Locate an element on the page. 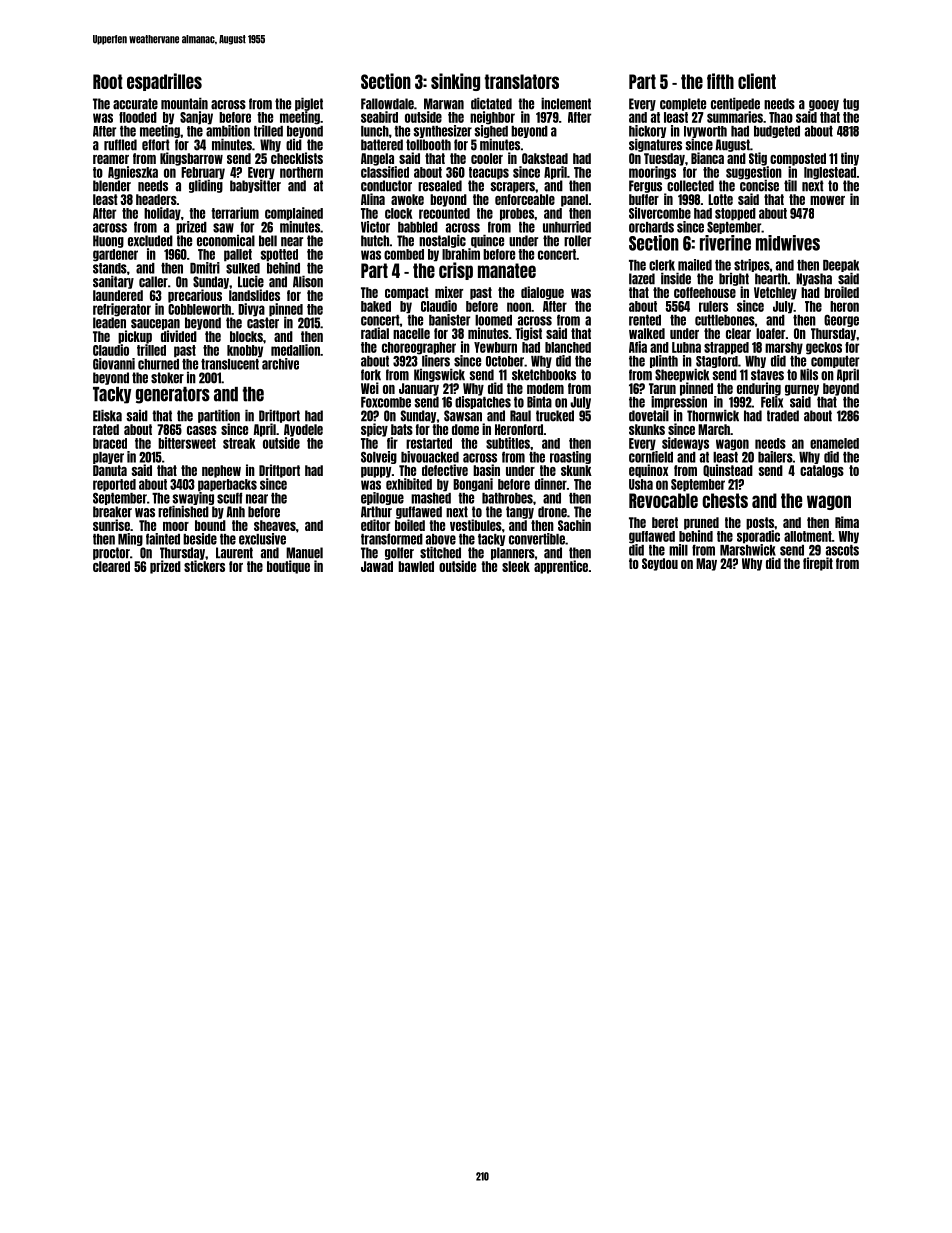 The height and width of the page is (1233, 952). restarted is located at coordinates (429, 443).
